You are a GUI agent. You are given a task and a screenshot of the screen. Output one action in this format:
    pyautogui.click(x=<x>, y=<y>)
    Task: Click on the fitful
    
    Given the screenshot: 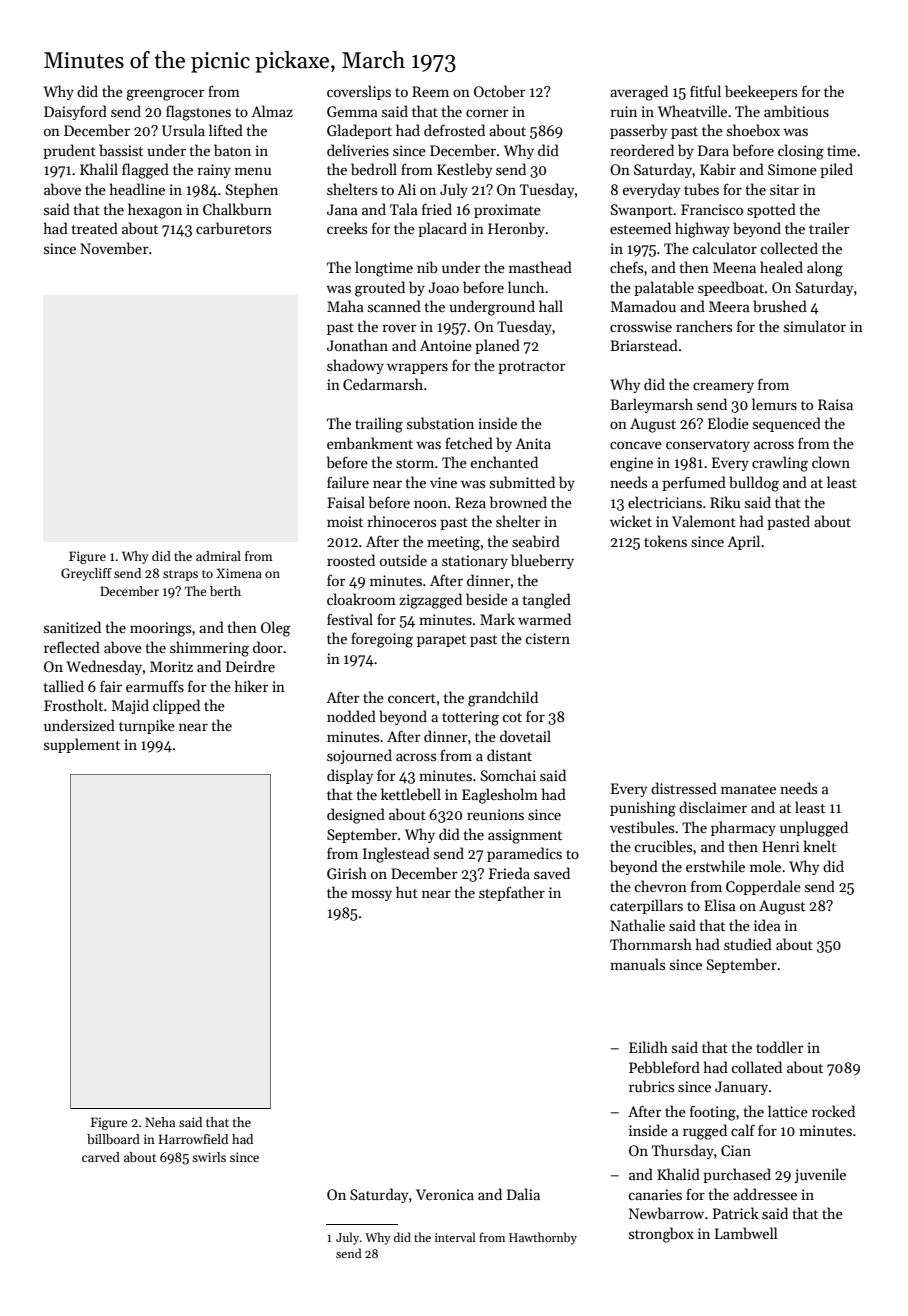 What is the action you would take?
    pyautogui.click(x=705, y=91)
